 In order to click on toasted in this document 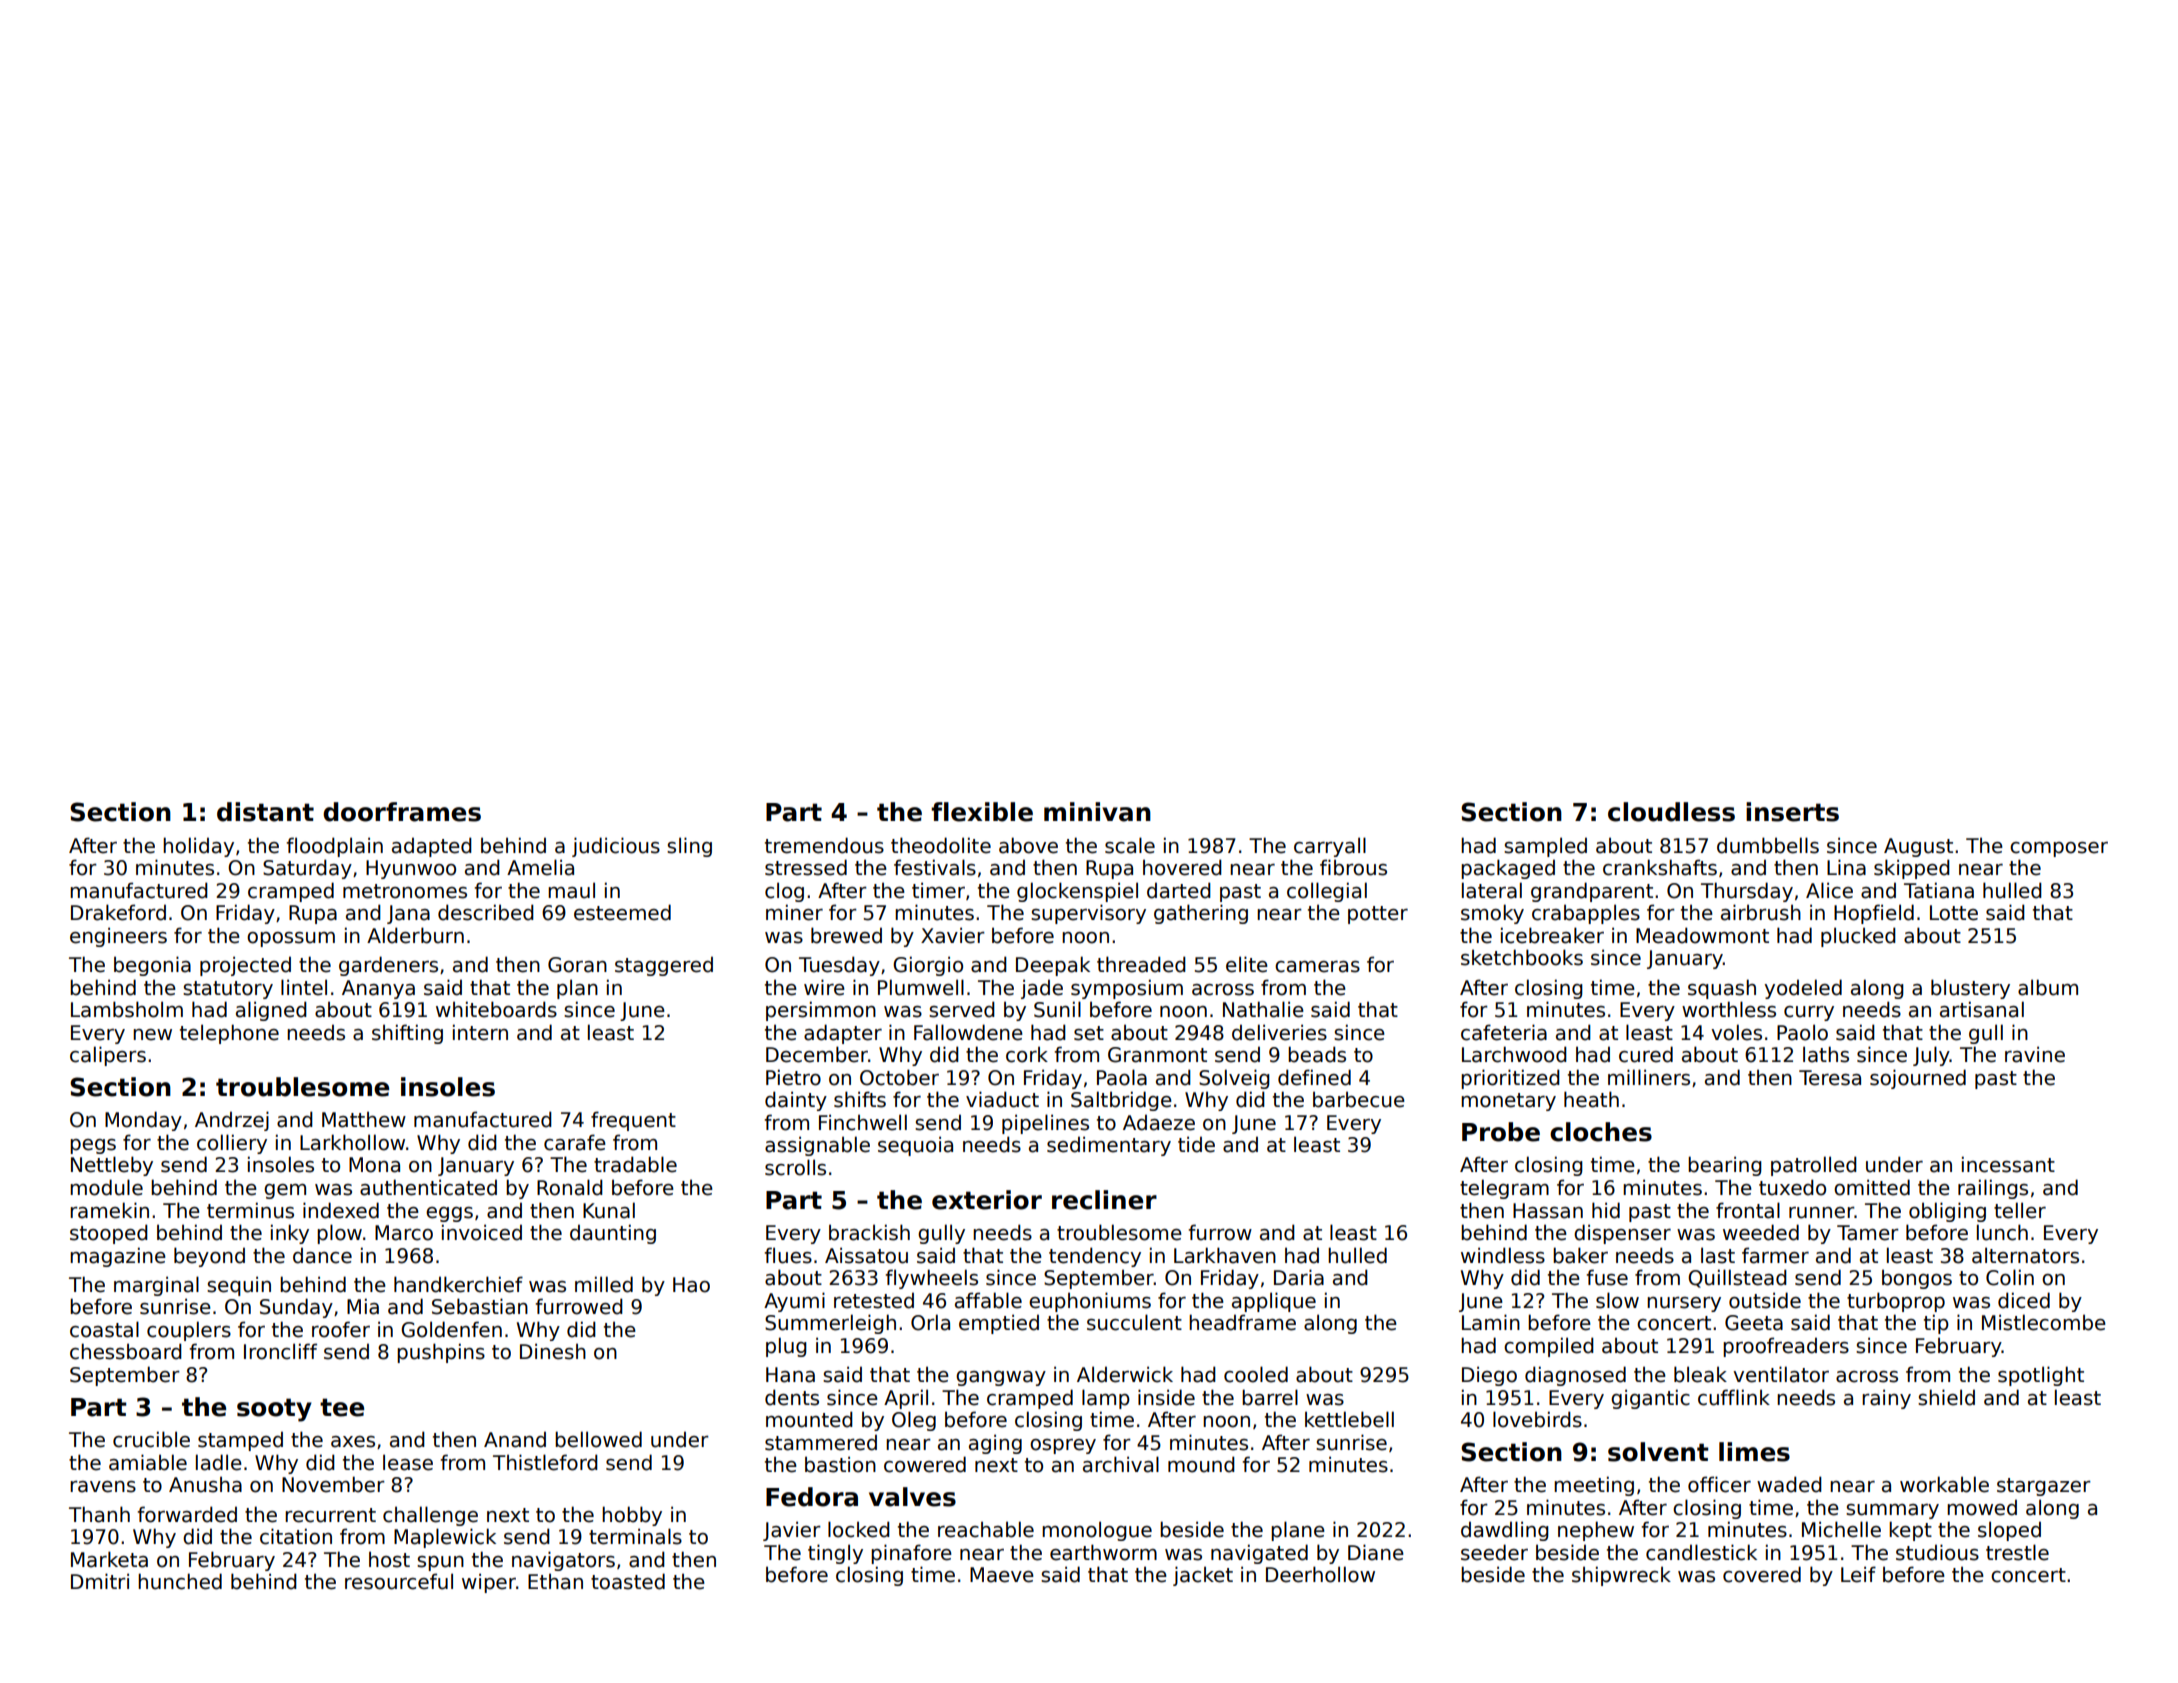, I will do `click(628, 1581)`.
